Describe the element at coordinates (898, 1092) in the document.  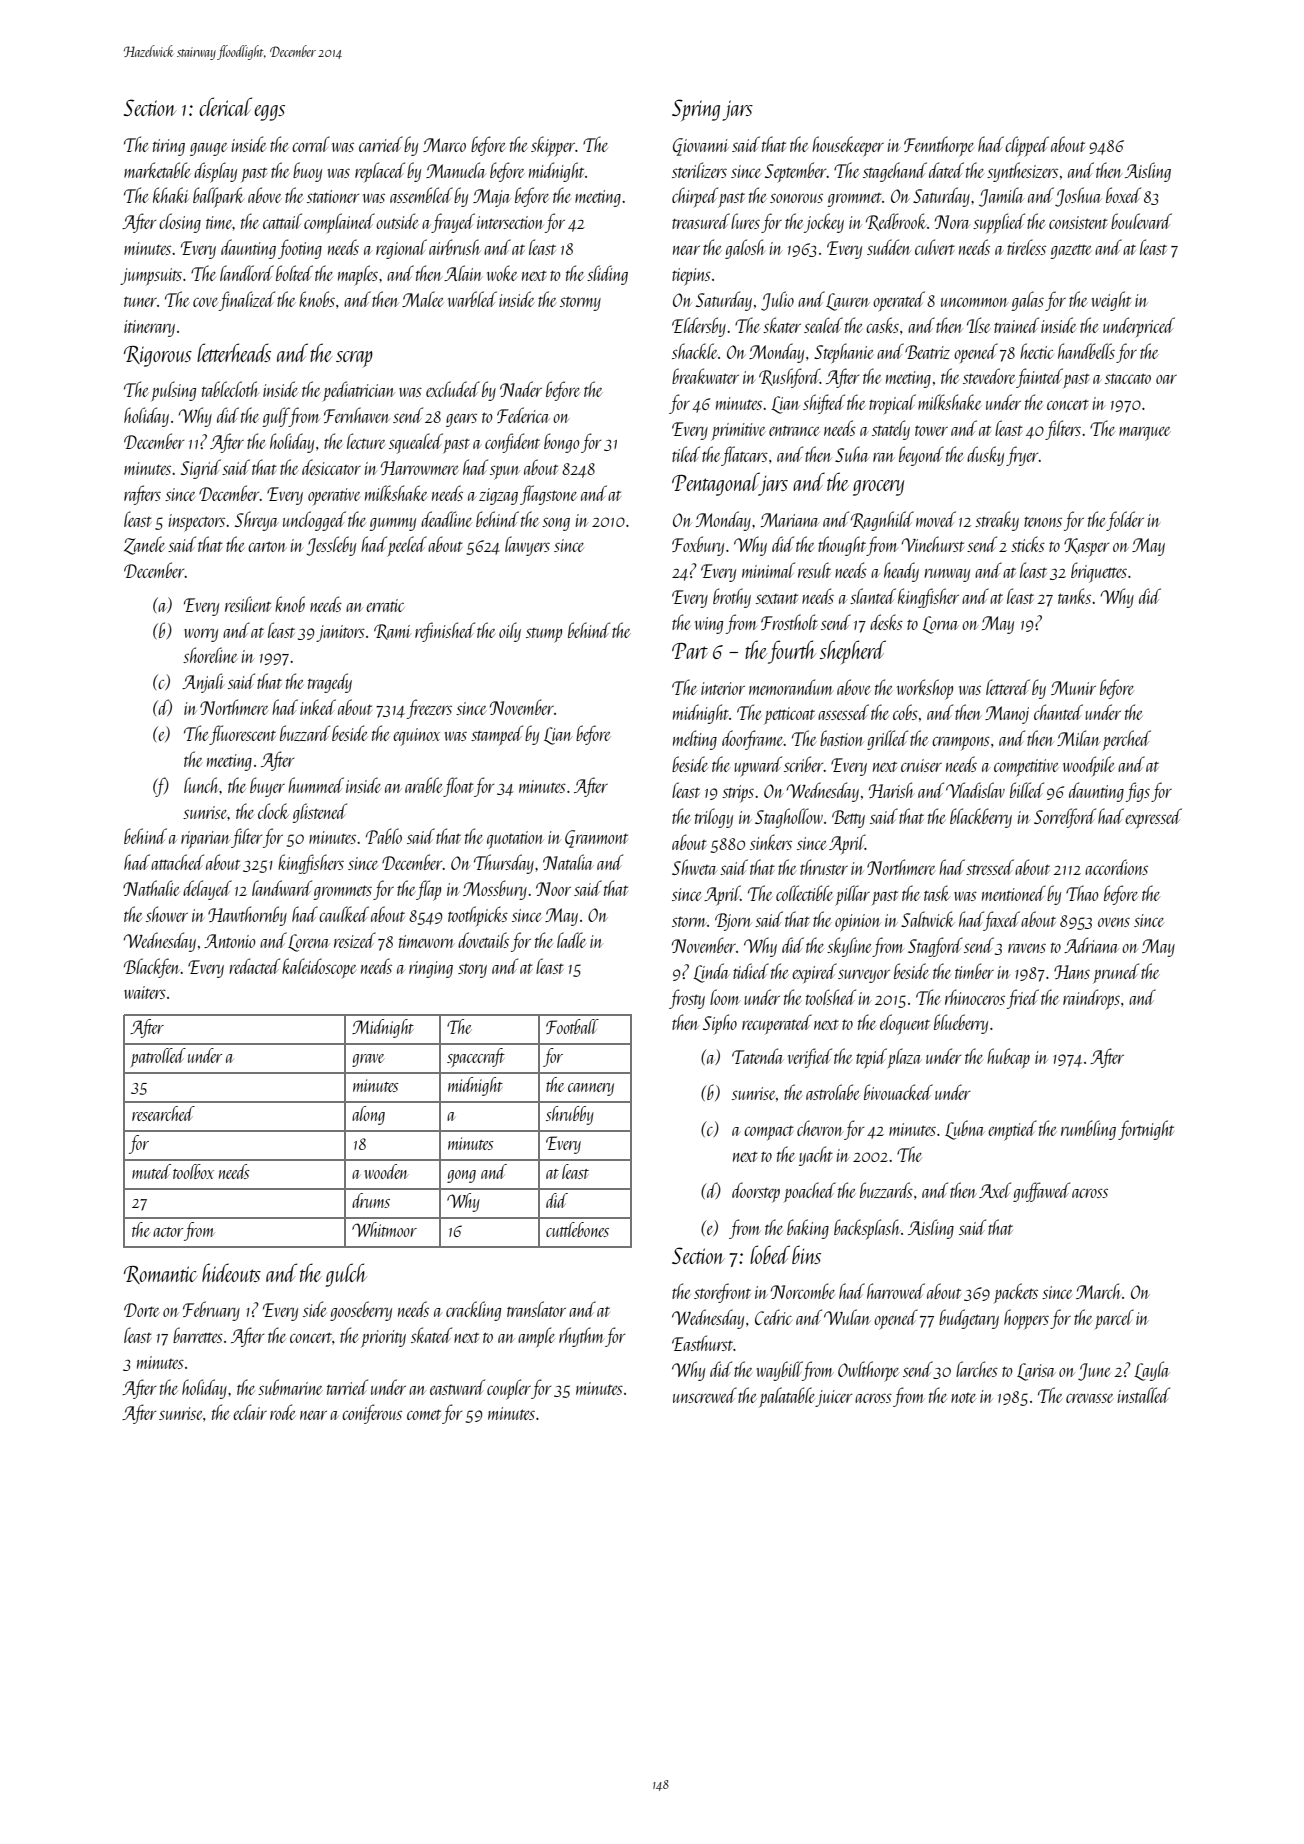
I see `bivouacked` at that location.
